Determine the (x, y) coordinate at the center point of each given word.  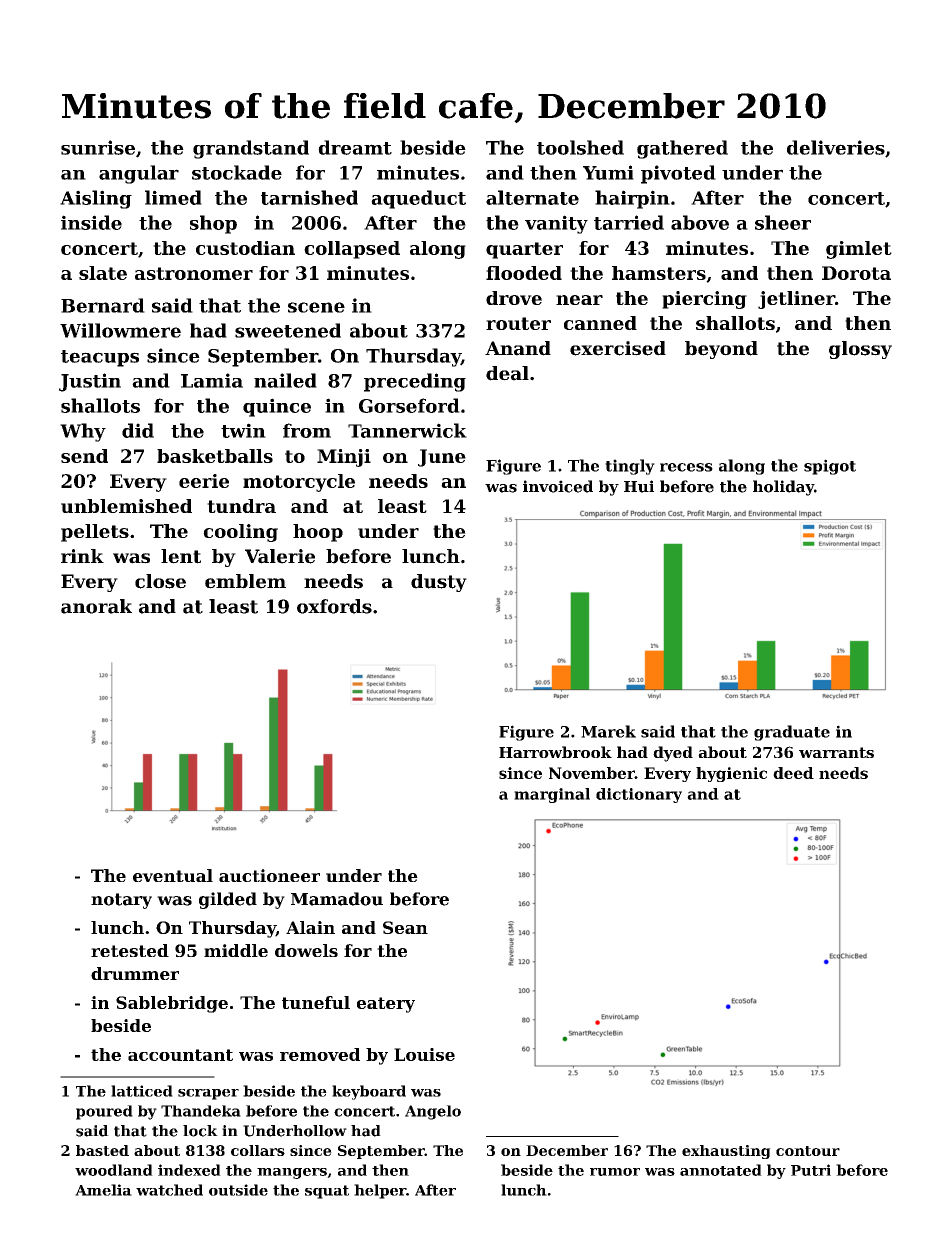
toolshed (580, 147)
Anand (518, 348)
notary (121, 901)
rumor (615, 1172)
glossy (860, 350)
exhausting (726, 1152)
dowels (306, 950)
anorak (96, 606)
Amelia (103, 1190)
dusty (439, 583)
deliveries (836, 147)
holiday (783, 488)
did (138, 430)
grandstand (251, 149)
